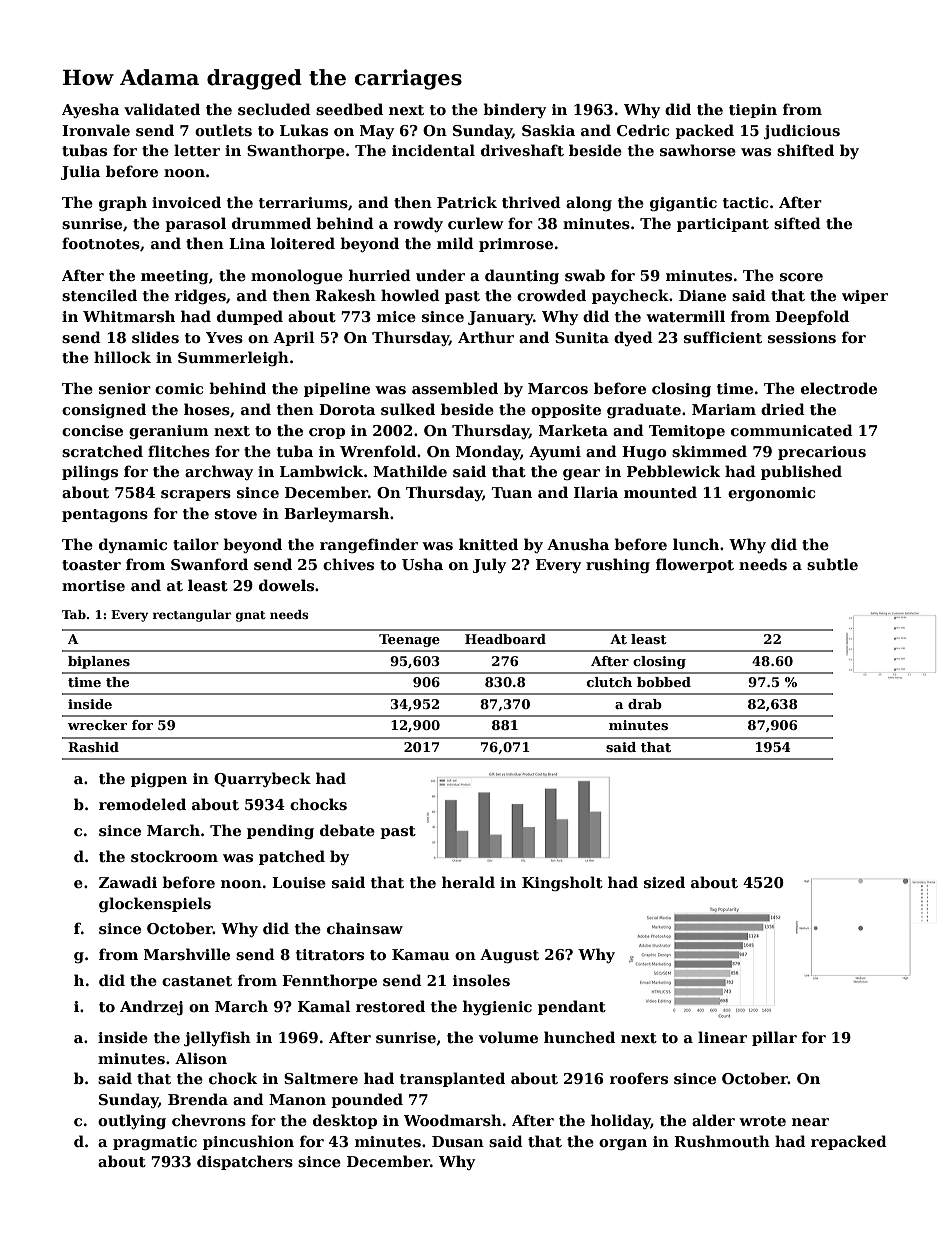  I want to click on meeting, so click(174, 277).
